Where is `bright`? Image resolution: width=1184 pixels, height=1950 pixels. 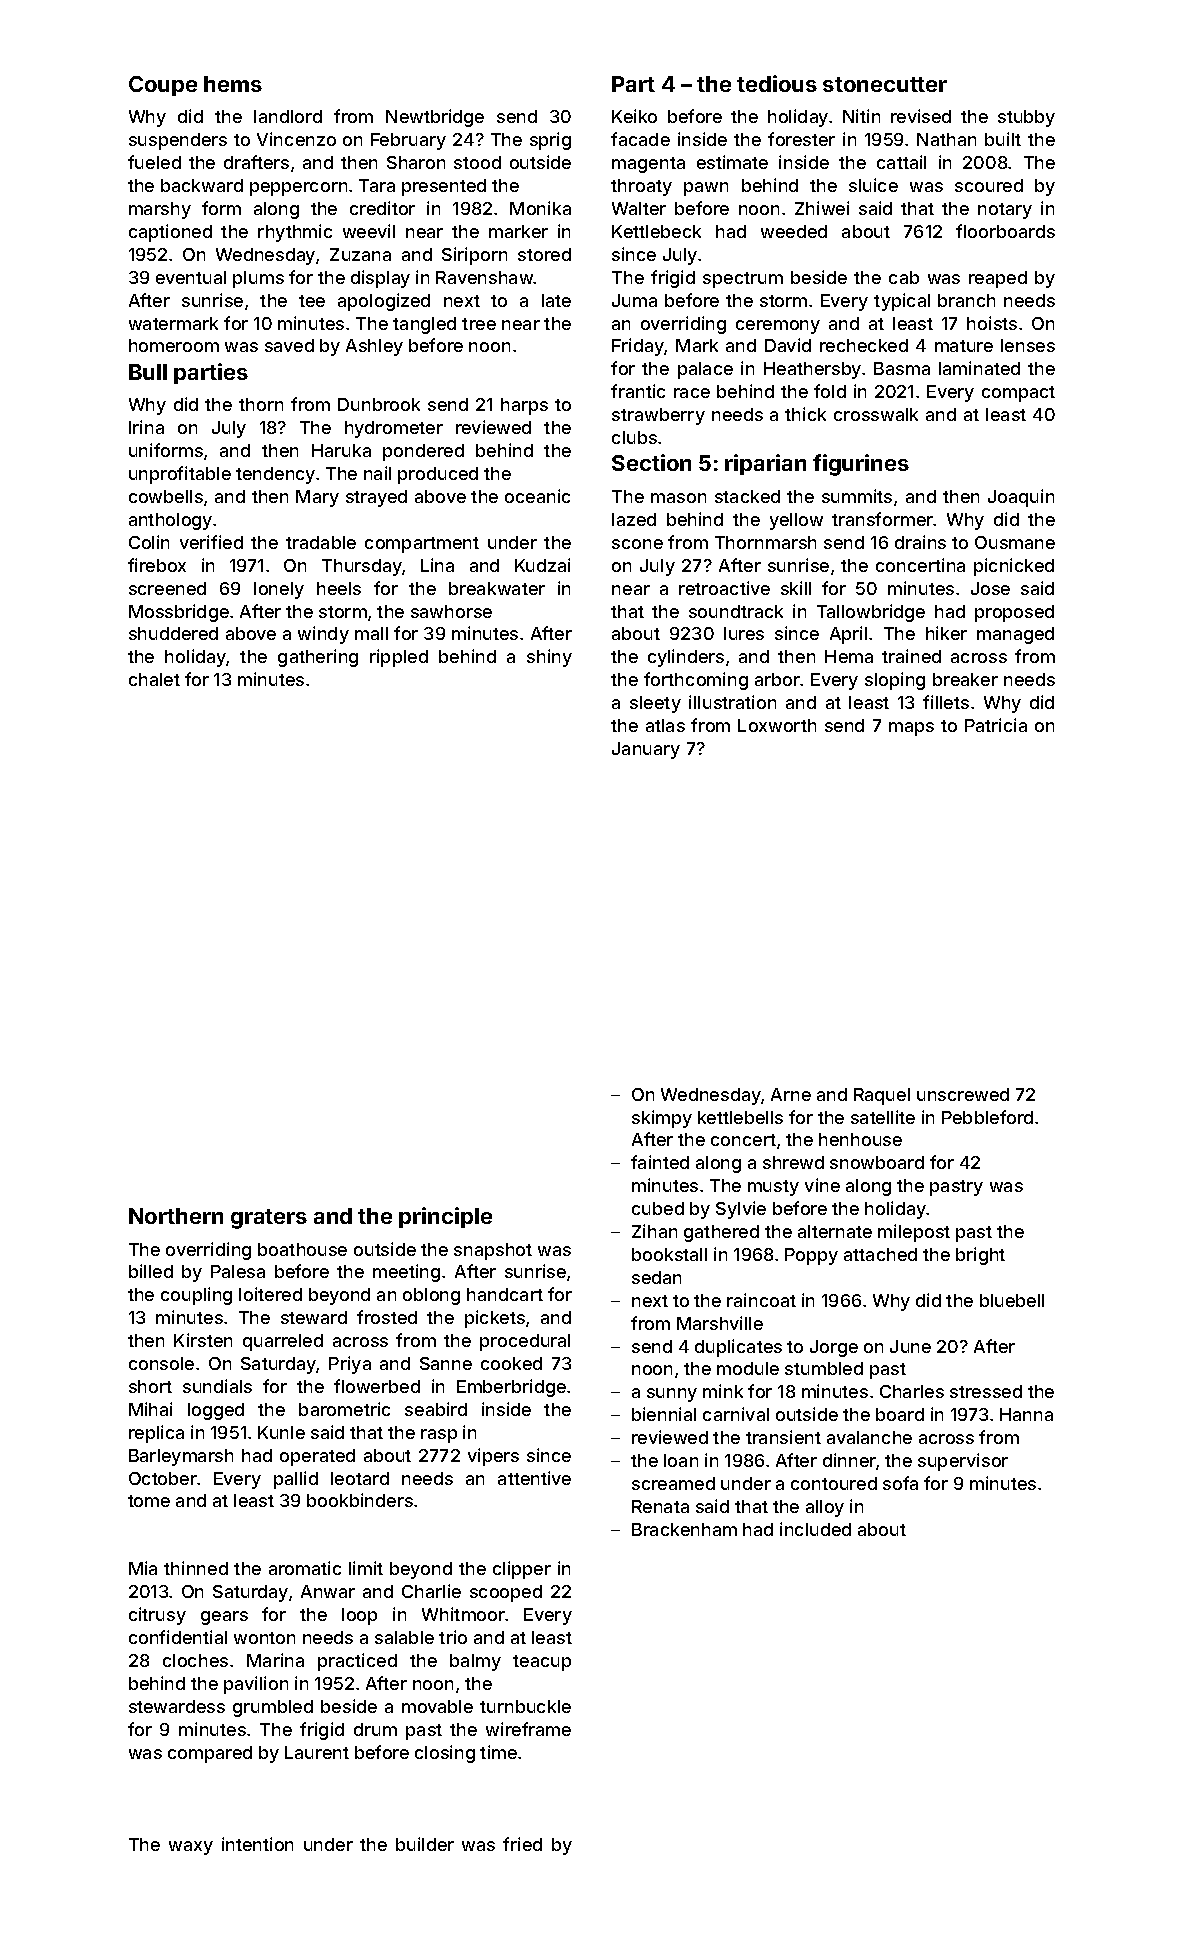
bright is located at coordinates (980, 1256).
